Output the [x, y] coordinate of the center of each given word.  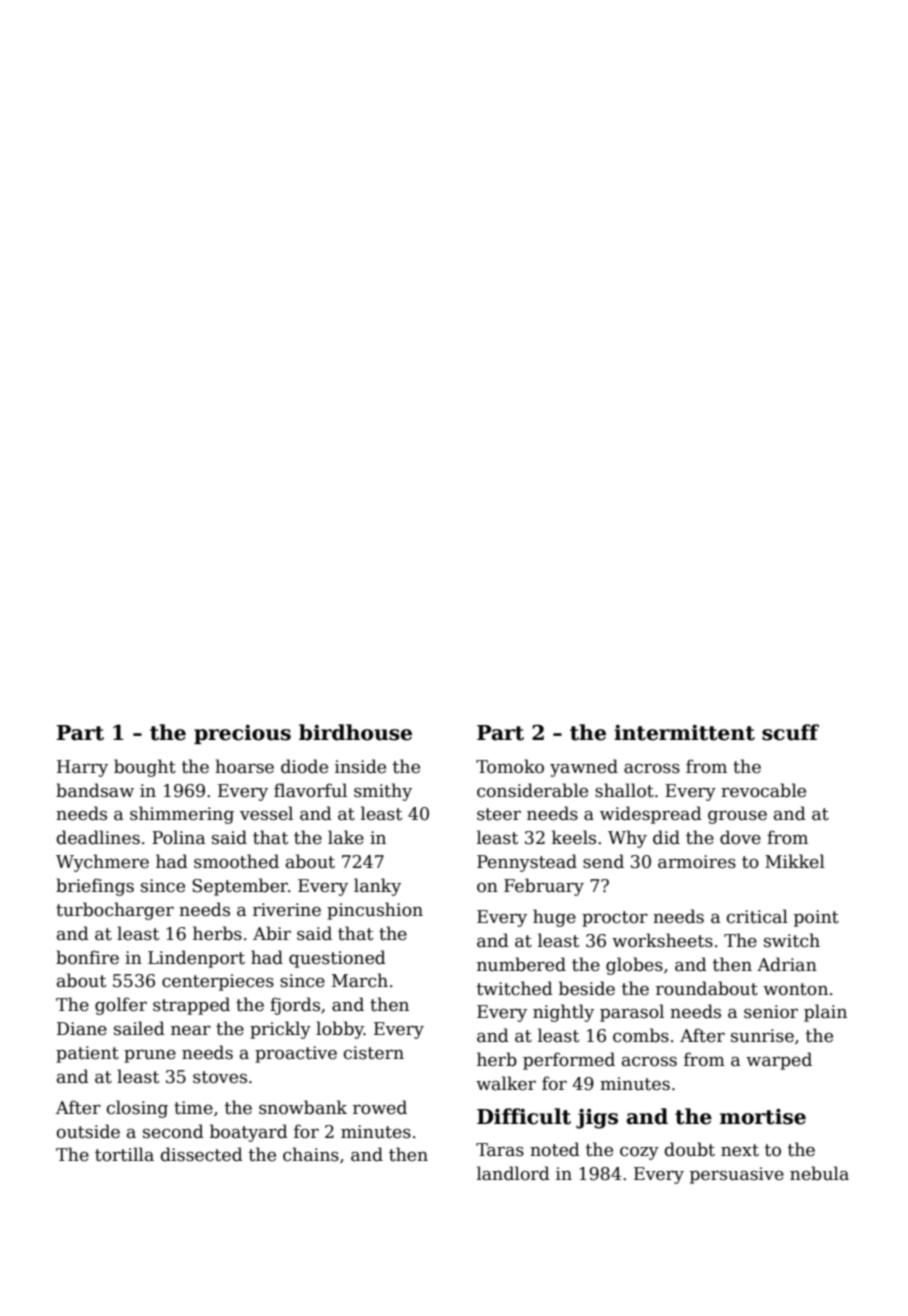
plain [825, 1013]
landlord [513, 1173]
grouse [737, 817]
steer [499, 814]
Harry [82, 768]
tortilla [124, 1154]
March [360, 980]
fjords [295, 1006]
